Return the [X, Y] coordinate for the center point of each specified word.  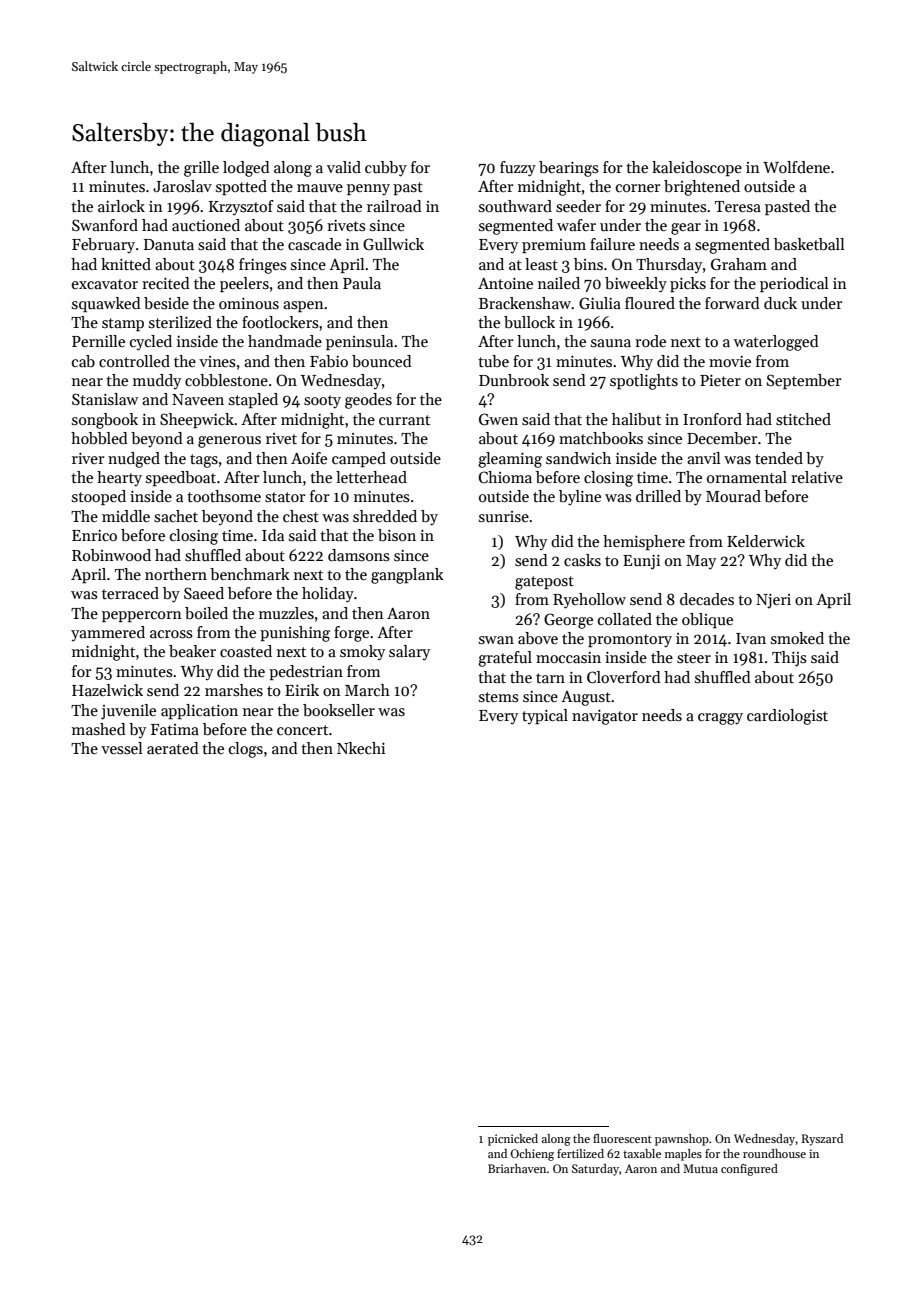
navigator [605, 717]
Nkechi [361, 748]
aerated [173, 748]
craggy [720, 719]
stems [499, 697]
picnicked [513, 1140]
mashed [99, 729]
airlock [121, 206]
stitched [803, 419]
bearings [569, 169]
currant [404, 420]
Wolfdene [796, 167]
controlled [134, 361]
